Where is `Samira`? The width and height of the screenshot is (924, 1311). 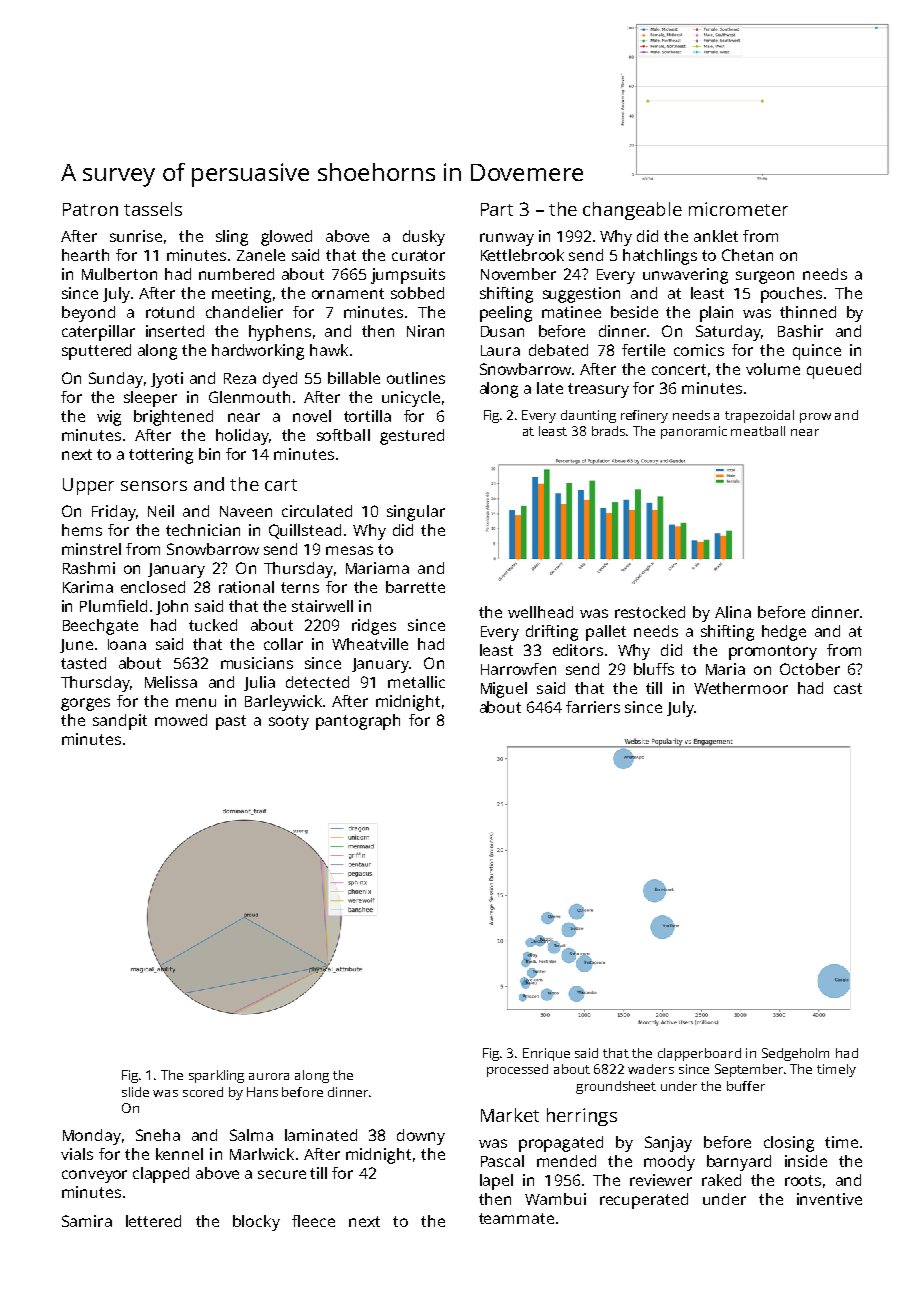
Samira is located at coordinates (87, 1221).
